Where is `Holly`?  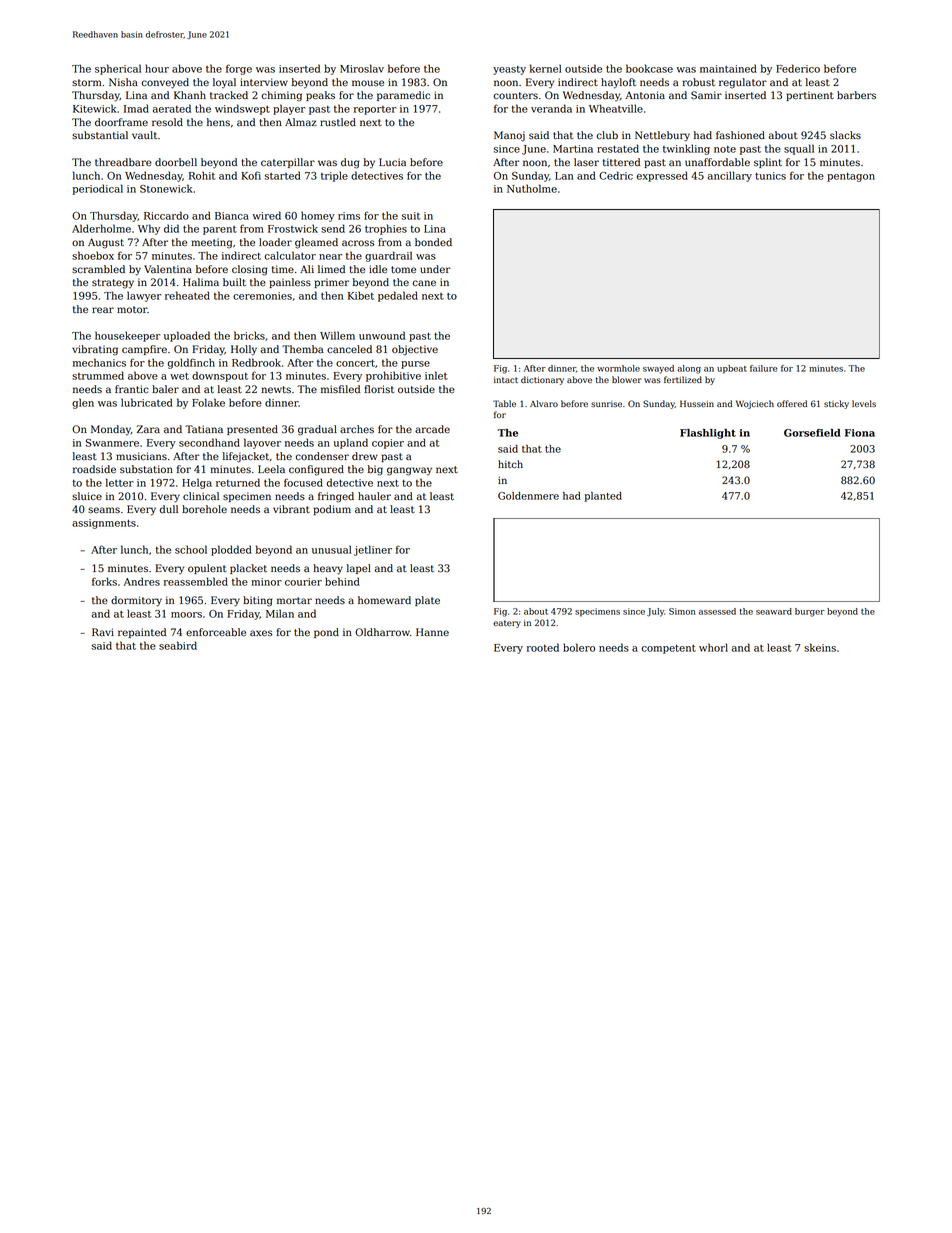
Holly is located at coordinates (244, 350).
